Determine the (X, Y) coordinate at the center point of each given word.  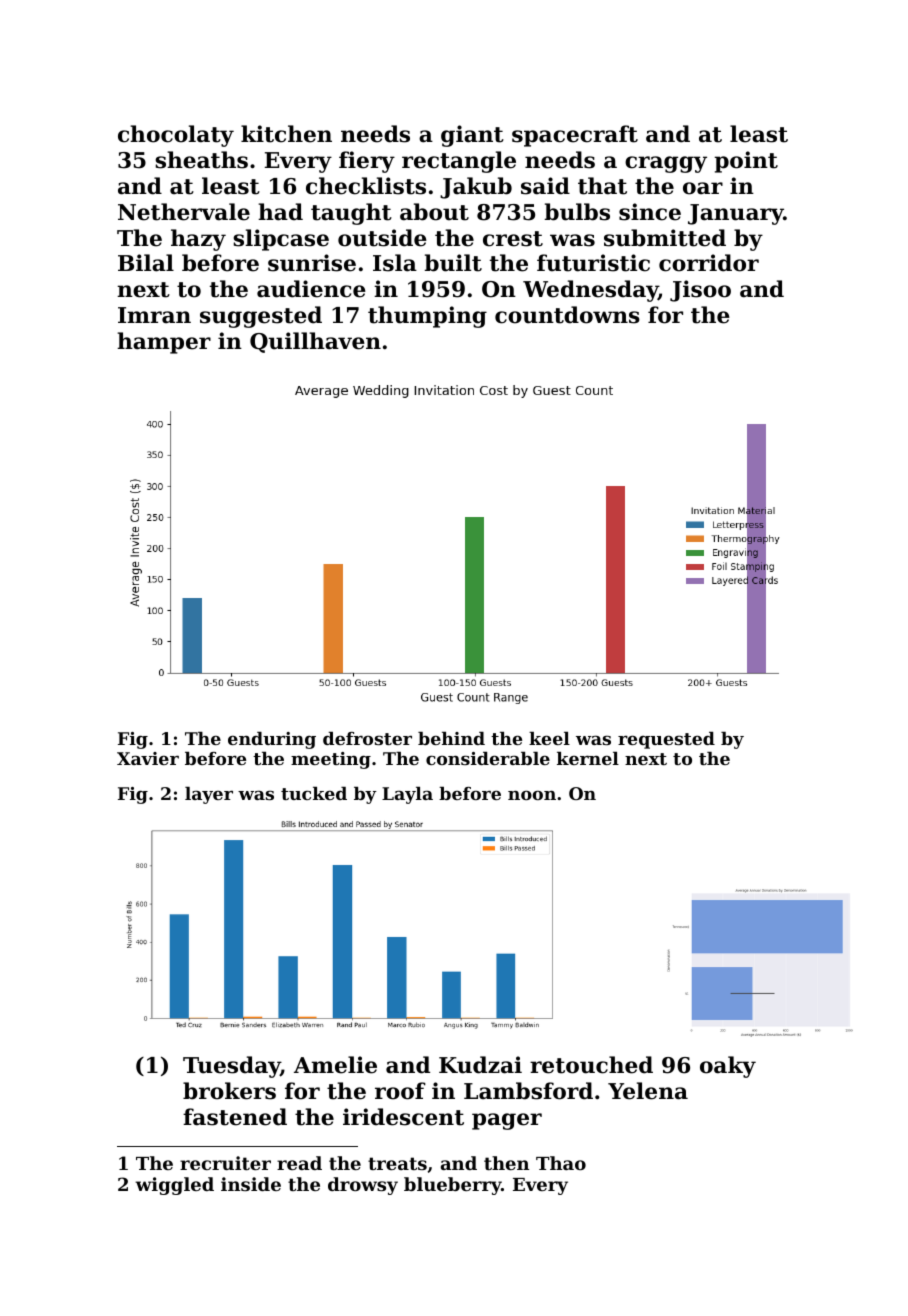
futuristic (593, 263)
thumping (427, 317)
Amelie (335, 1065)
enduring (272, 740)
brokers (229, 1091)
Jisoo (700, 291)
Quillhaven (315, 342)
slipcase (281, 240)
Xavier (148, 758)
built (453, 263)
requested (666, 740)
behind (451, 738)
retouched (591, 1065)
